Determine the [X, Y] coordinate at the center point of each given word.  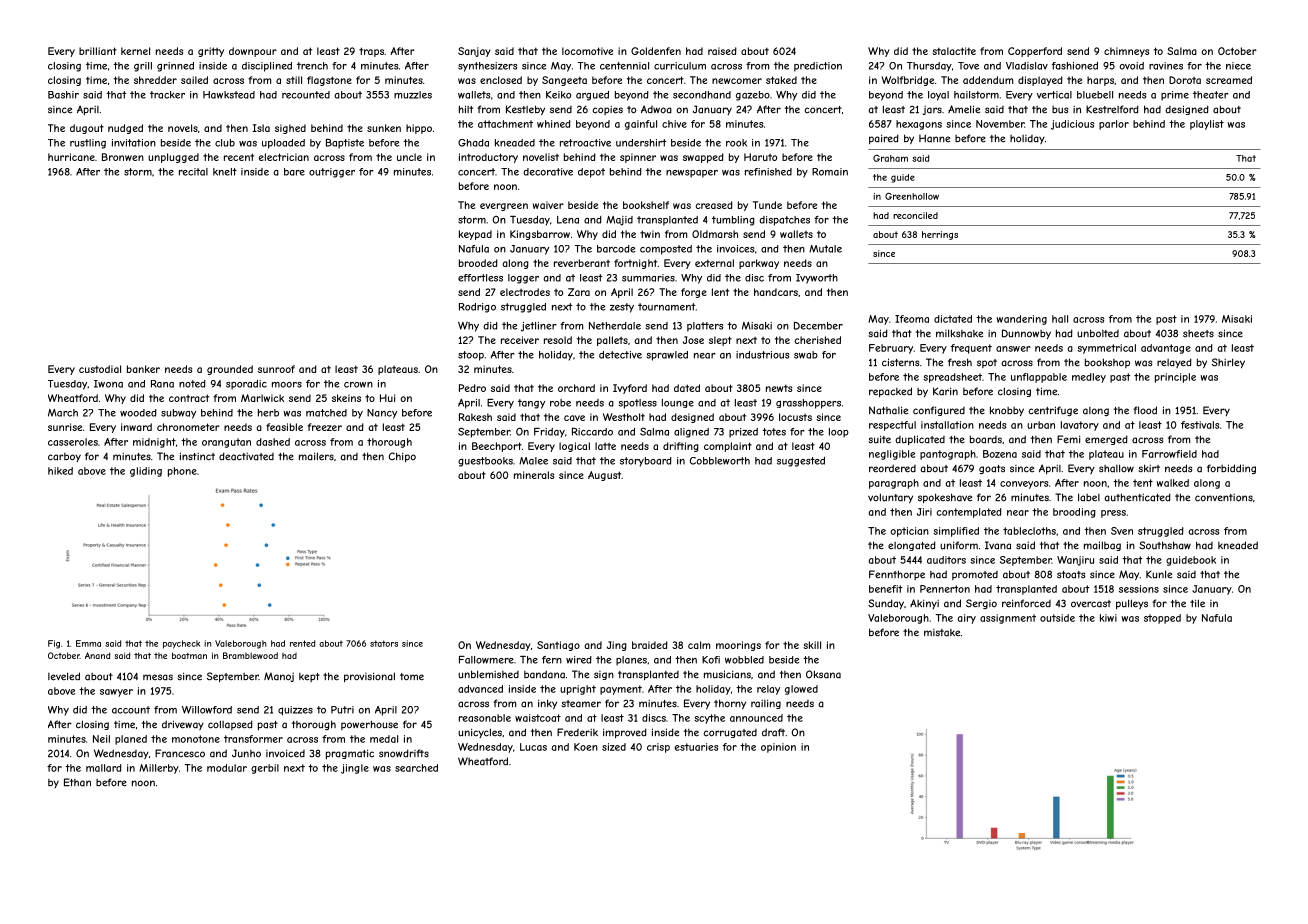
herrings [940, 235]
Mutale [825, 249]
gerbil [265, 769]
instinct [197, 456]
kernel [135, 51]
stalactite [954, 51]
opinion [778, 748]
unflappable [1039, 378]
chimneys [1126, 52]
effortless [480, 278]
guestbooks [485, 462]
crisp [658, 748]
